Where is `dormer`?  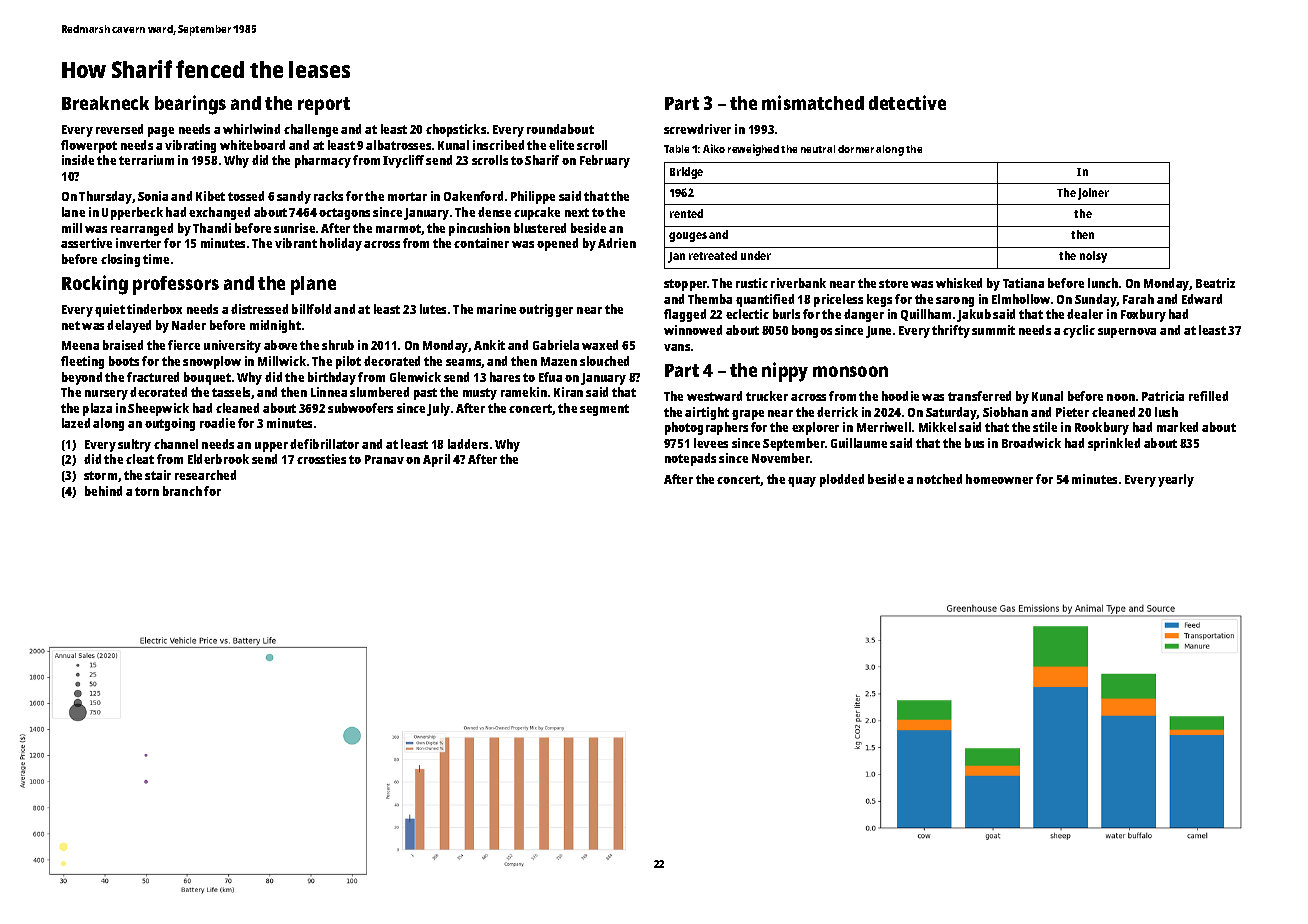
dormer is located at coordinates (856, 149).
